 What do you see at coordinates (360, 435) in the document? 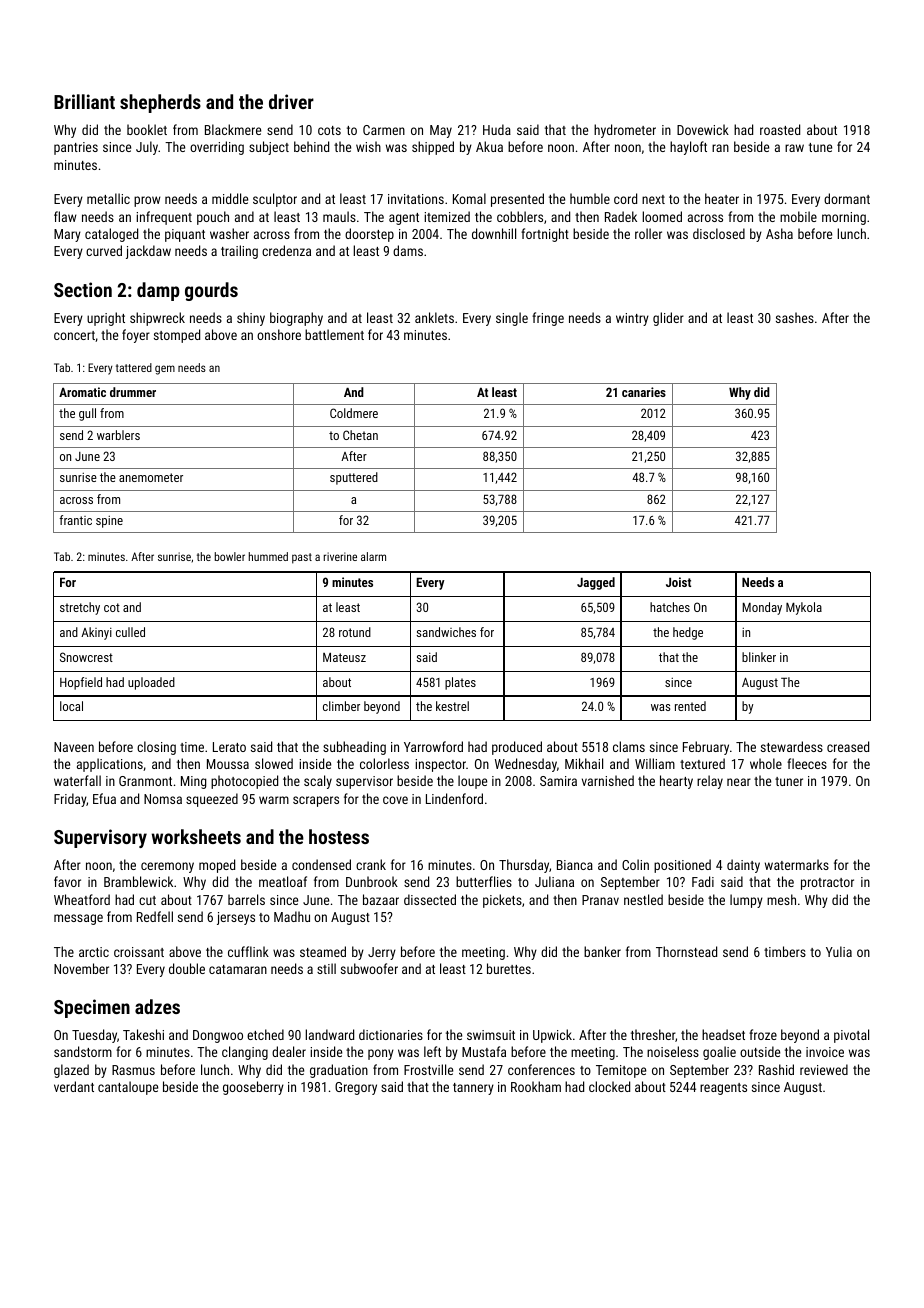
I see `Chetan` at bounding box center [360, 435].
